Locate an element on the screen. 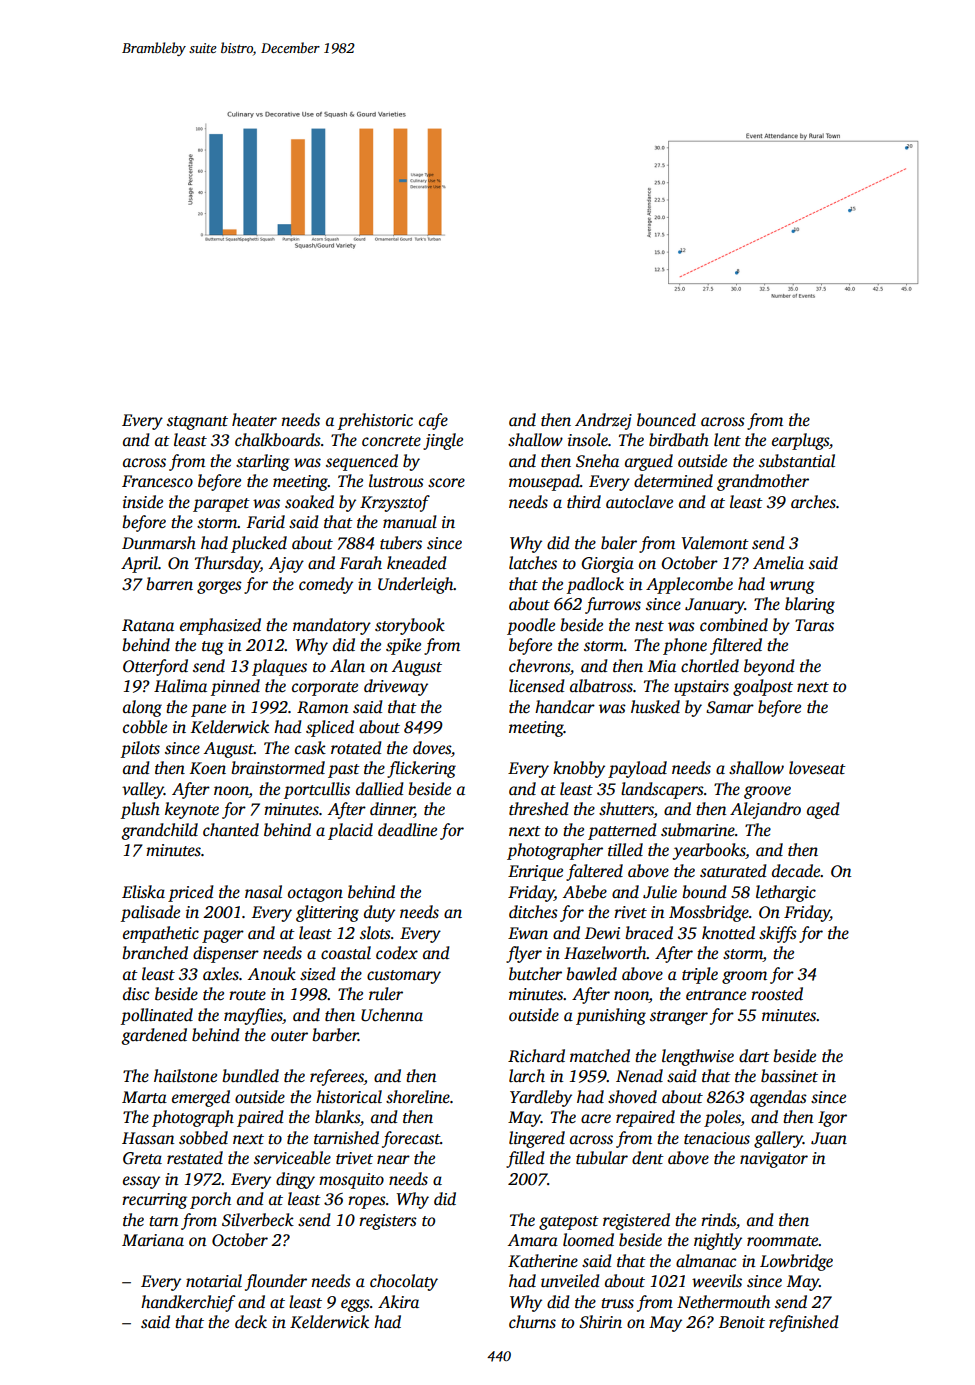 Image resolution: width=975 pixels, height=1385 pixels. spike is located at coordinates (403, 646).
